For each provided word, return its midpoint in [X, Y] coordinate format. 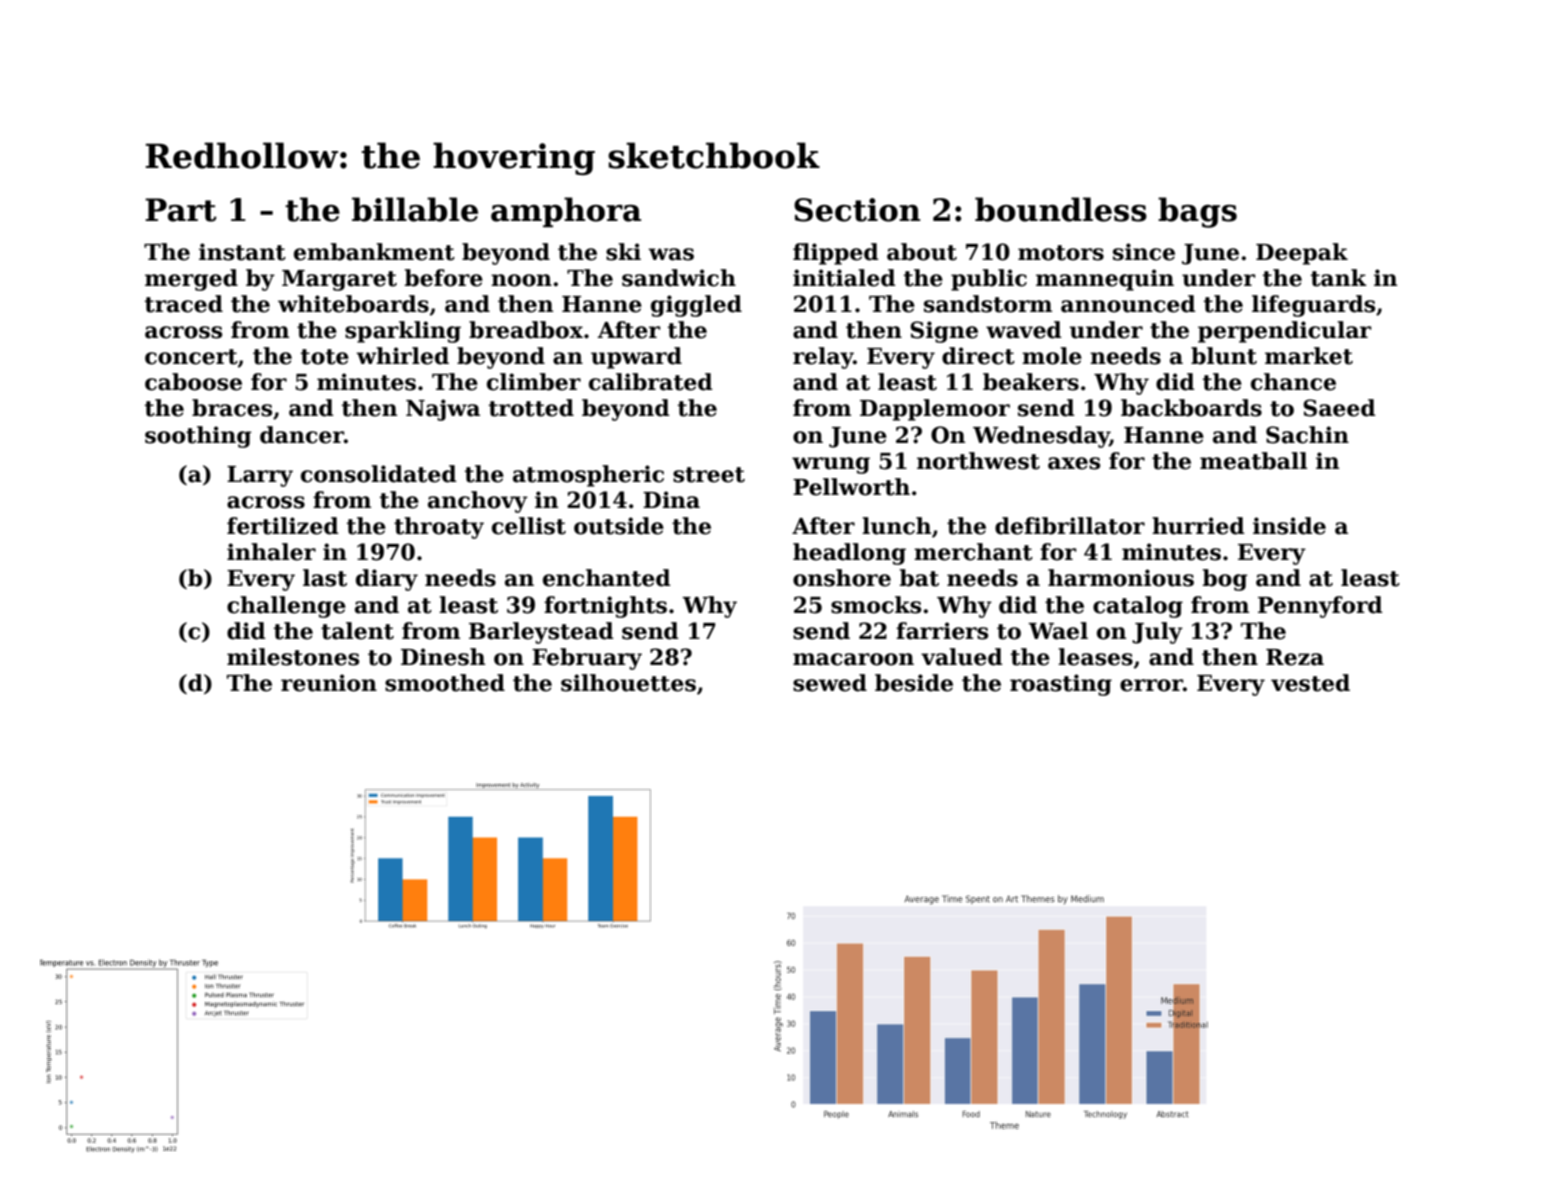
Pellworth [851, 487]
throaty [439, 528]
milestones [293, 657]
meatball [1253, 461]
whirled [402, 356]
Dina [671, 500]
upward [636, 358]
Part [181, 210]
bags [1197, 212]
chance [1293, 382]
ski [623, 252]
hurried [1198, 526]
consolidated [379, 474]
